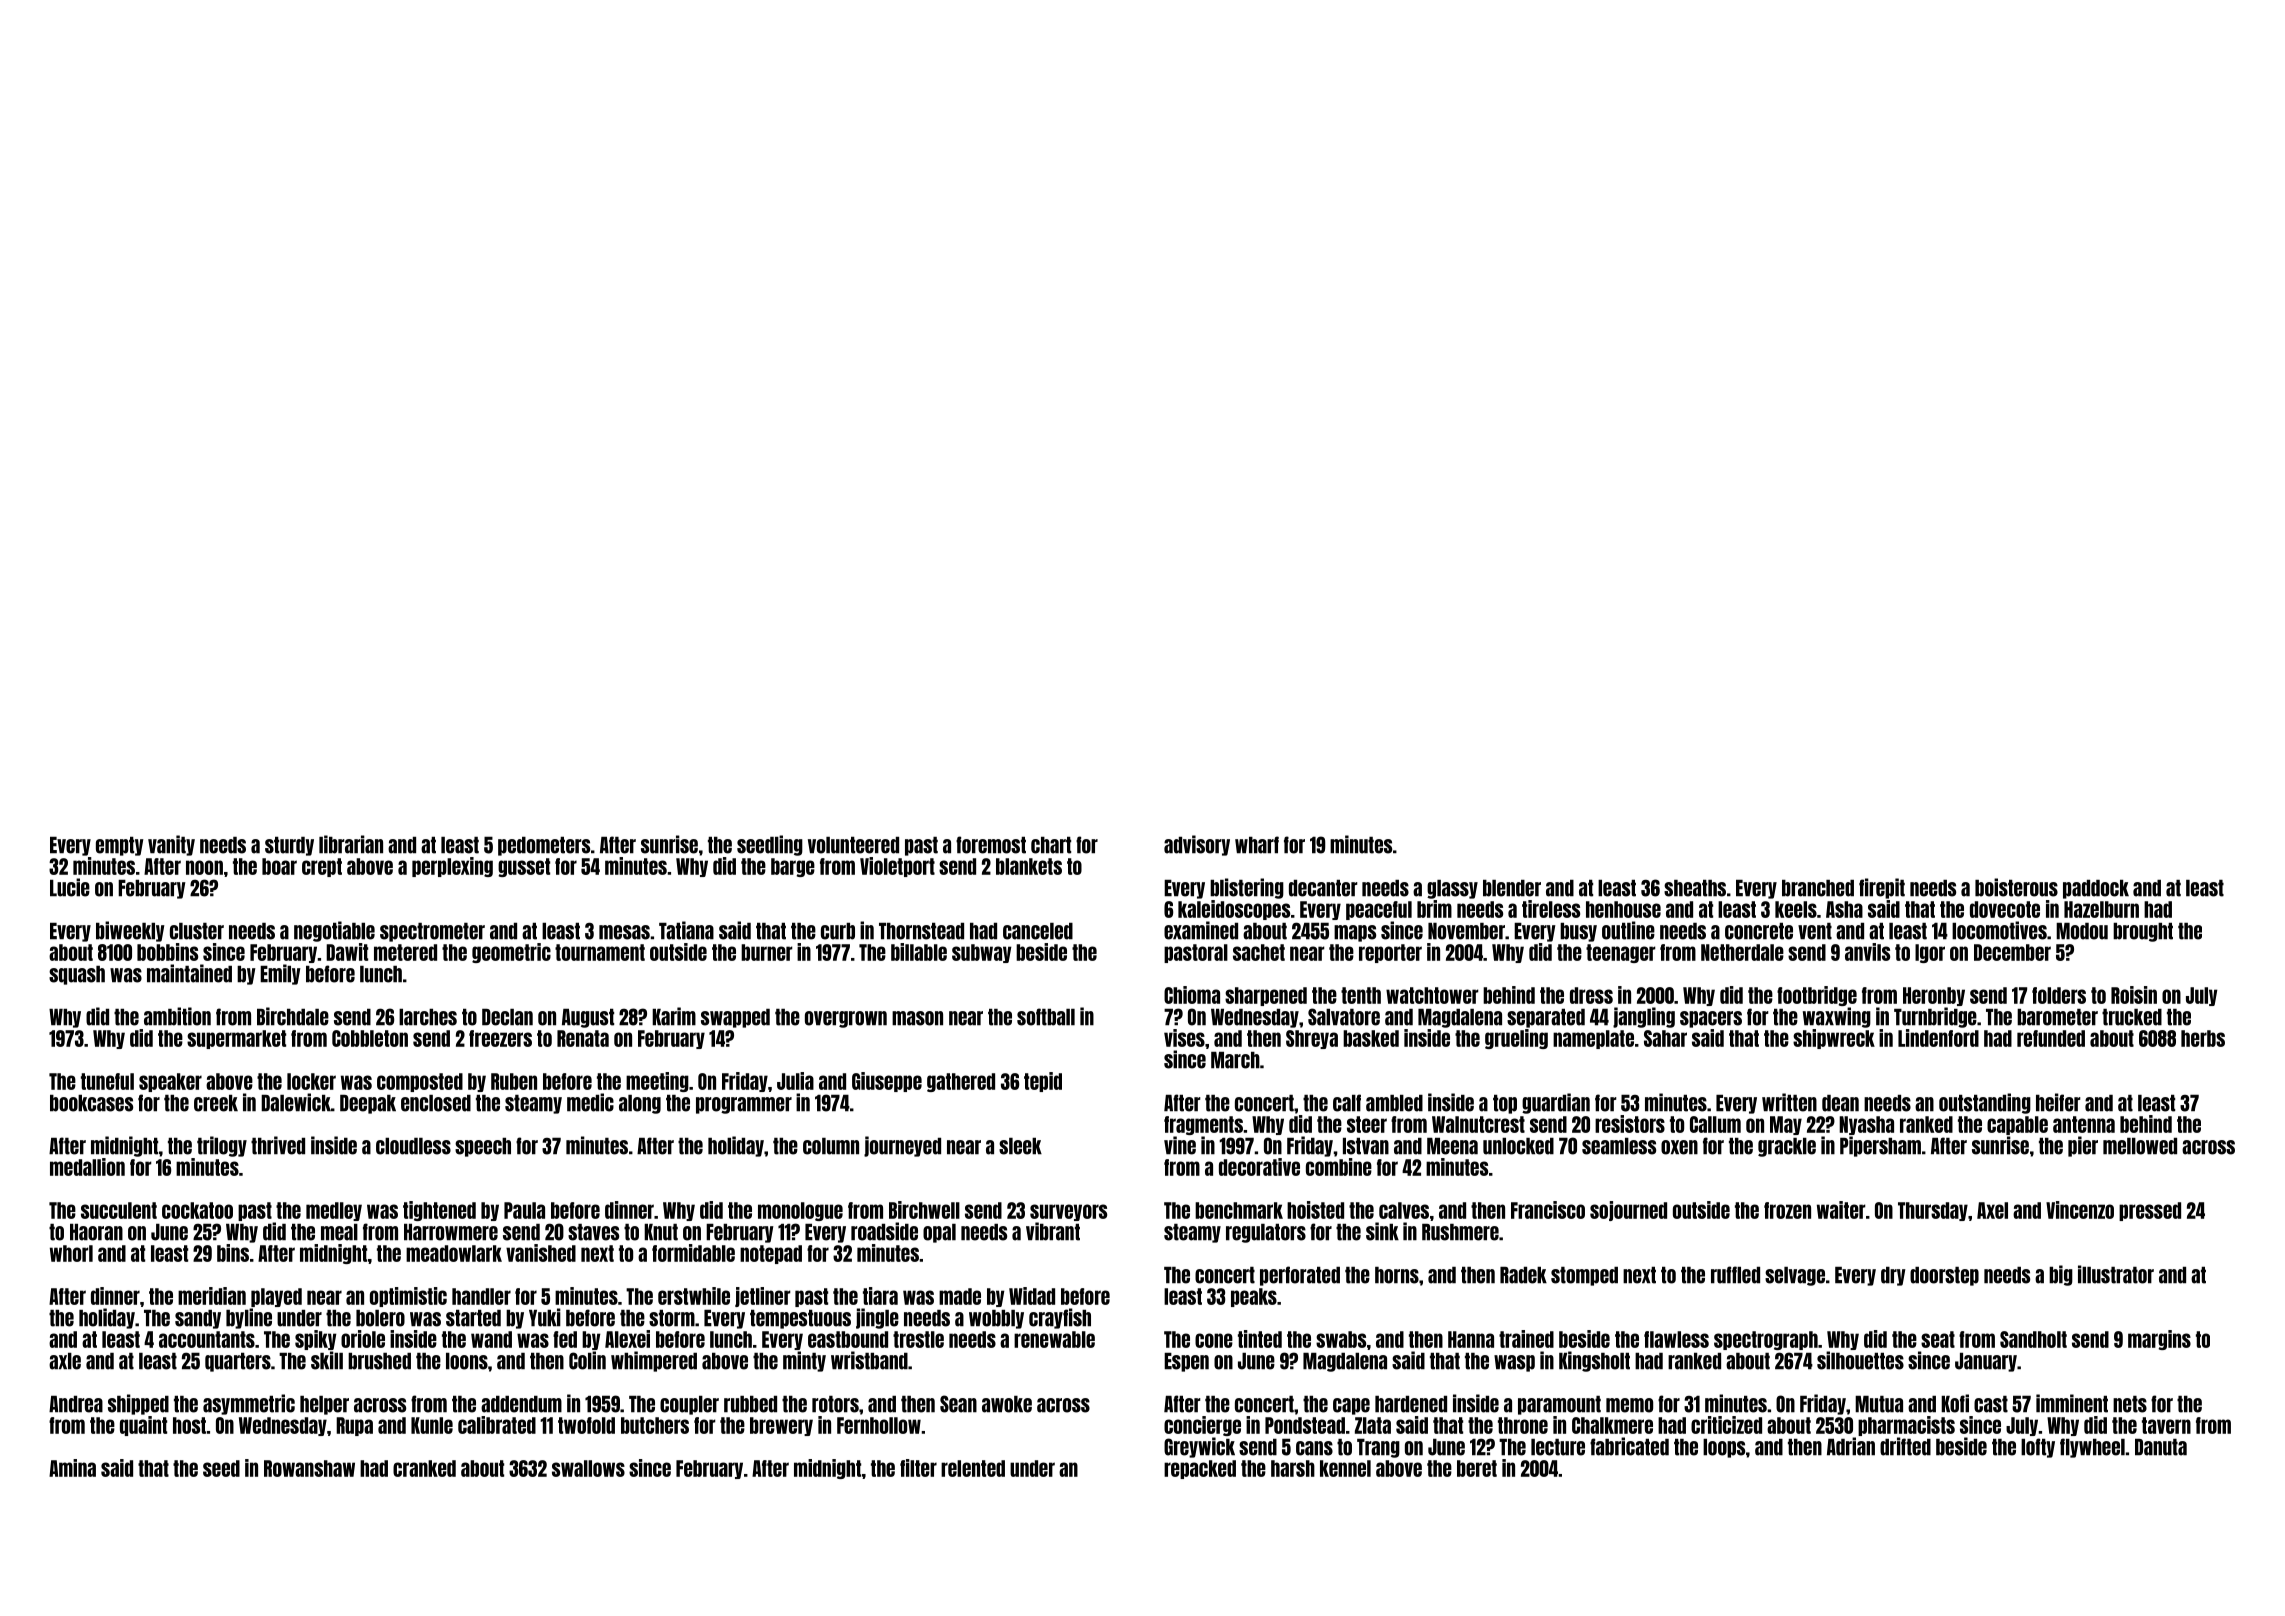 The image size is (2285, 1616). Describe the element at coordinates (1341, 1339) in the page. I see `swabs` at that location.
